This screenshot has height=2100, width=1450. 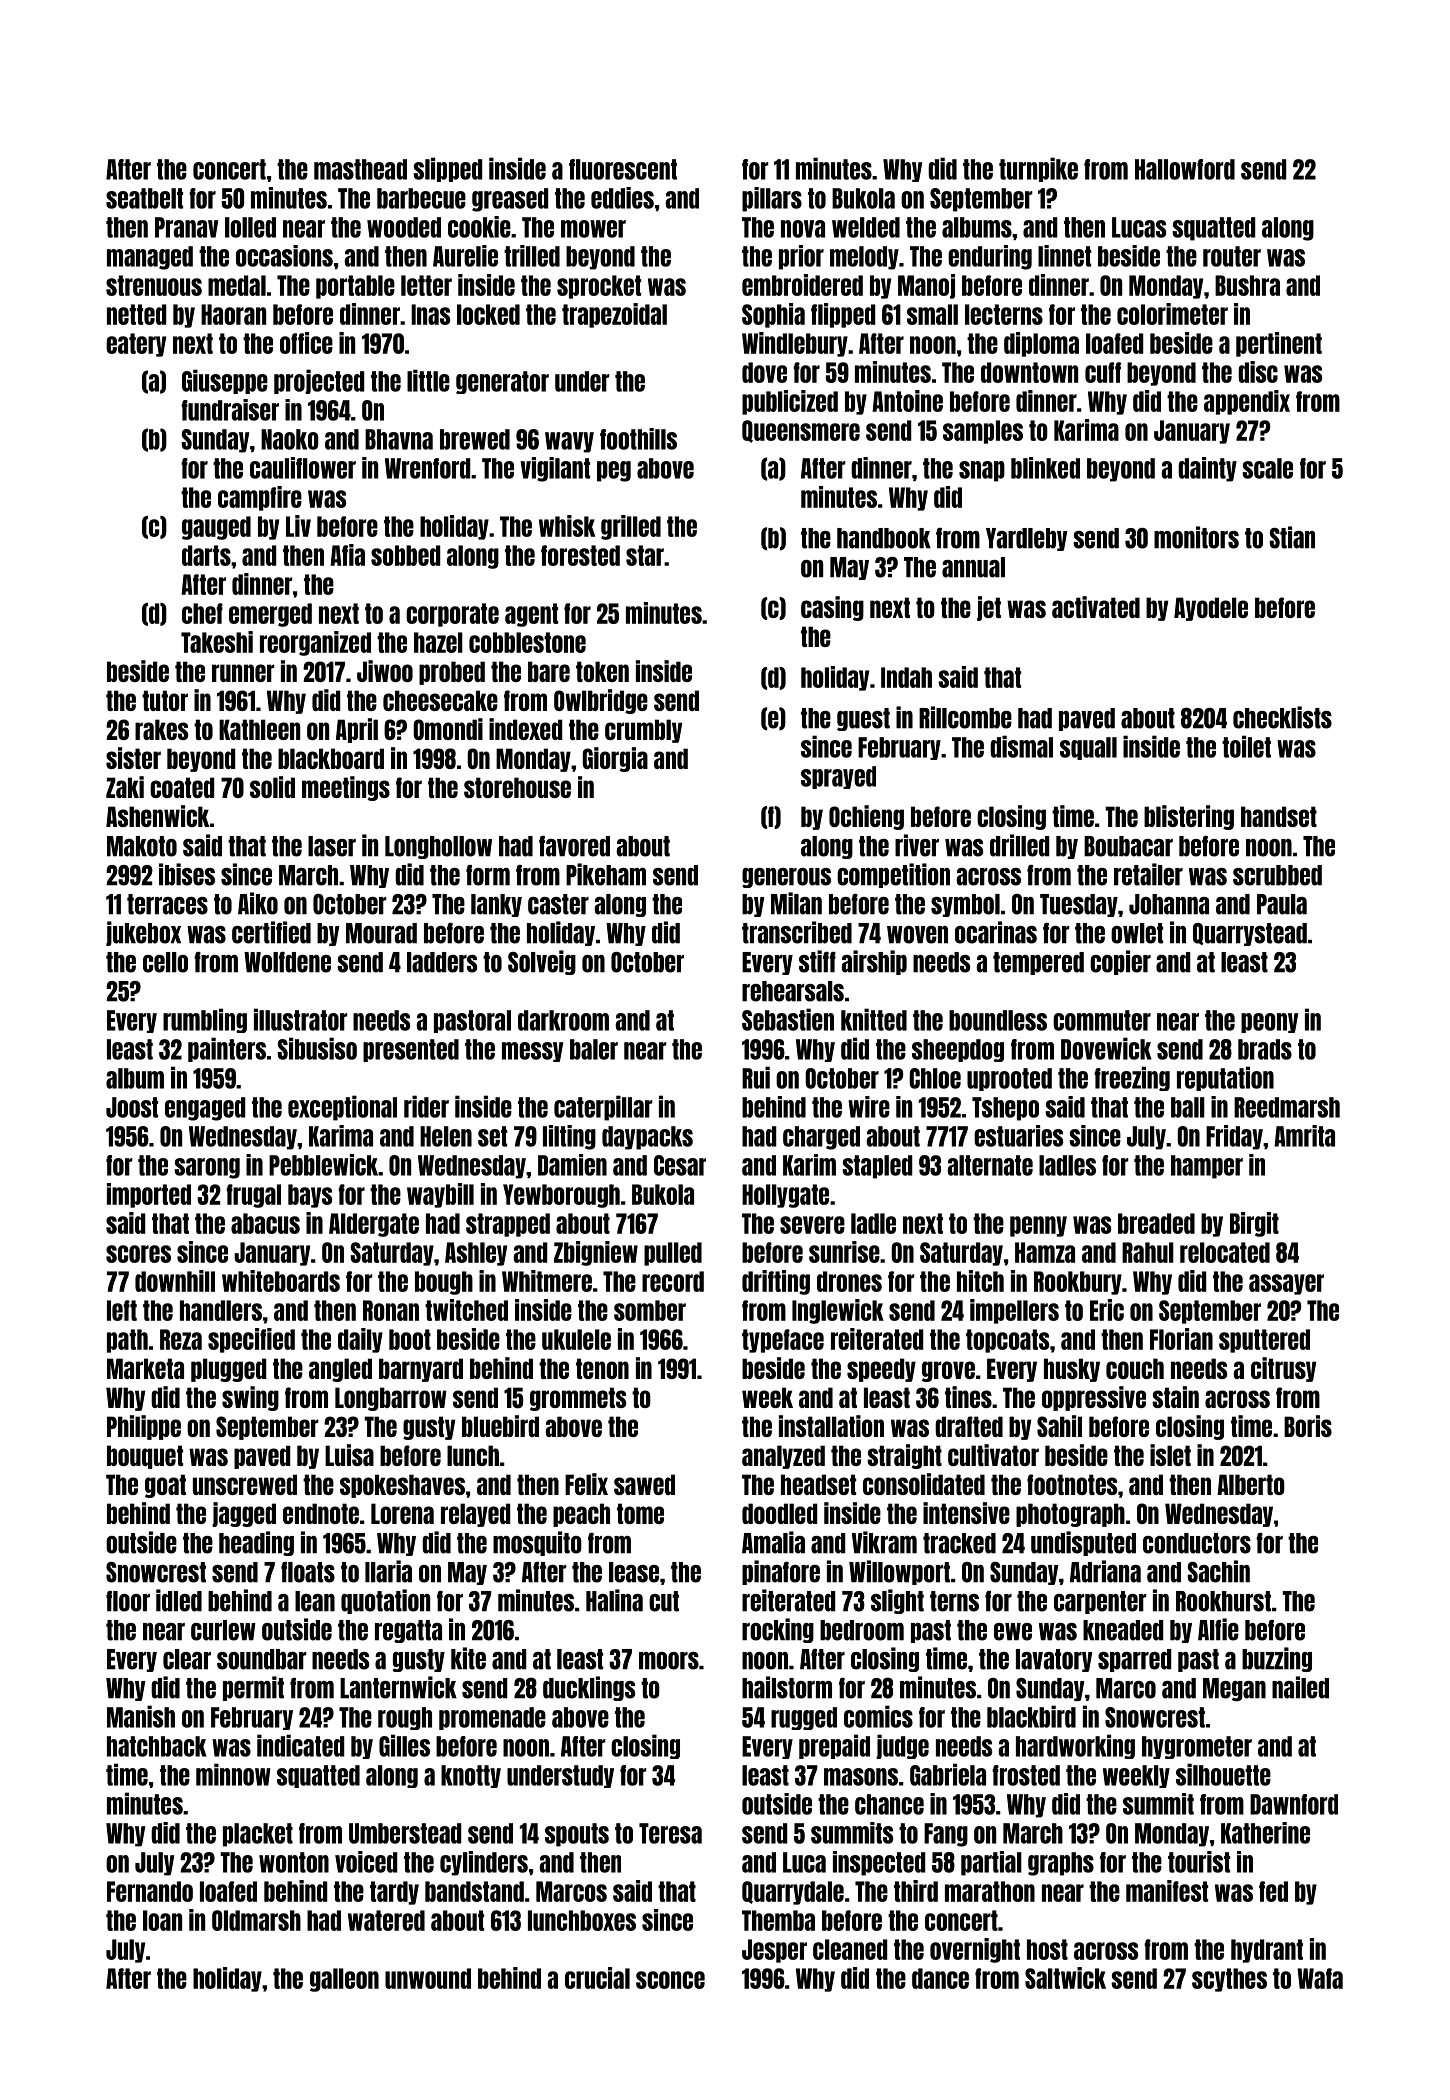 I want to click on Yardleby, so click(x=1027, y=539).
